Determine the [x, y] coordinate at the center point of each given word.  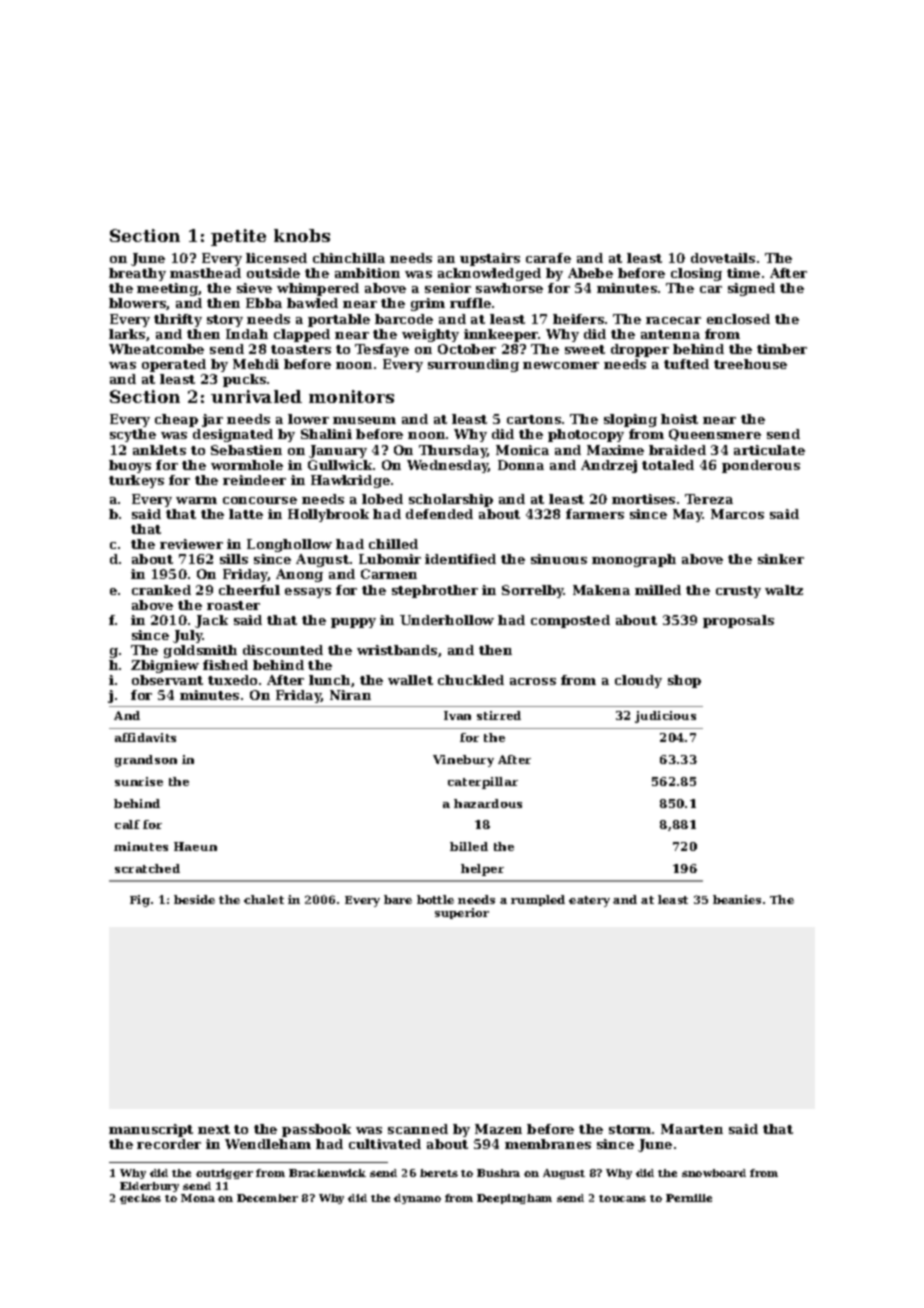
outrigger [224, 1174]
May [688, 515]
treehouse [750, 364]
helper [482, 870]
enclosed [738, 319]
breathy [137, 274]
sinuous [559, 559]
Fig [140, 901]
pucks [244, 380]
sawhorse [509, 288]
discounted [283, 650]
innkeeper [501, 335]
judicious [665, 717]
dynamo [417, 1199]
